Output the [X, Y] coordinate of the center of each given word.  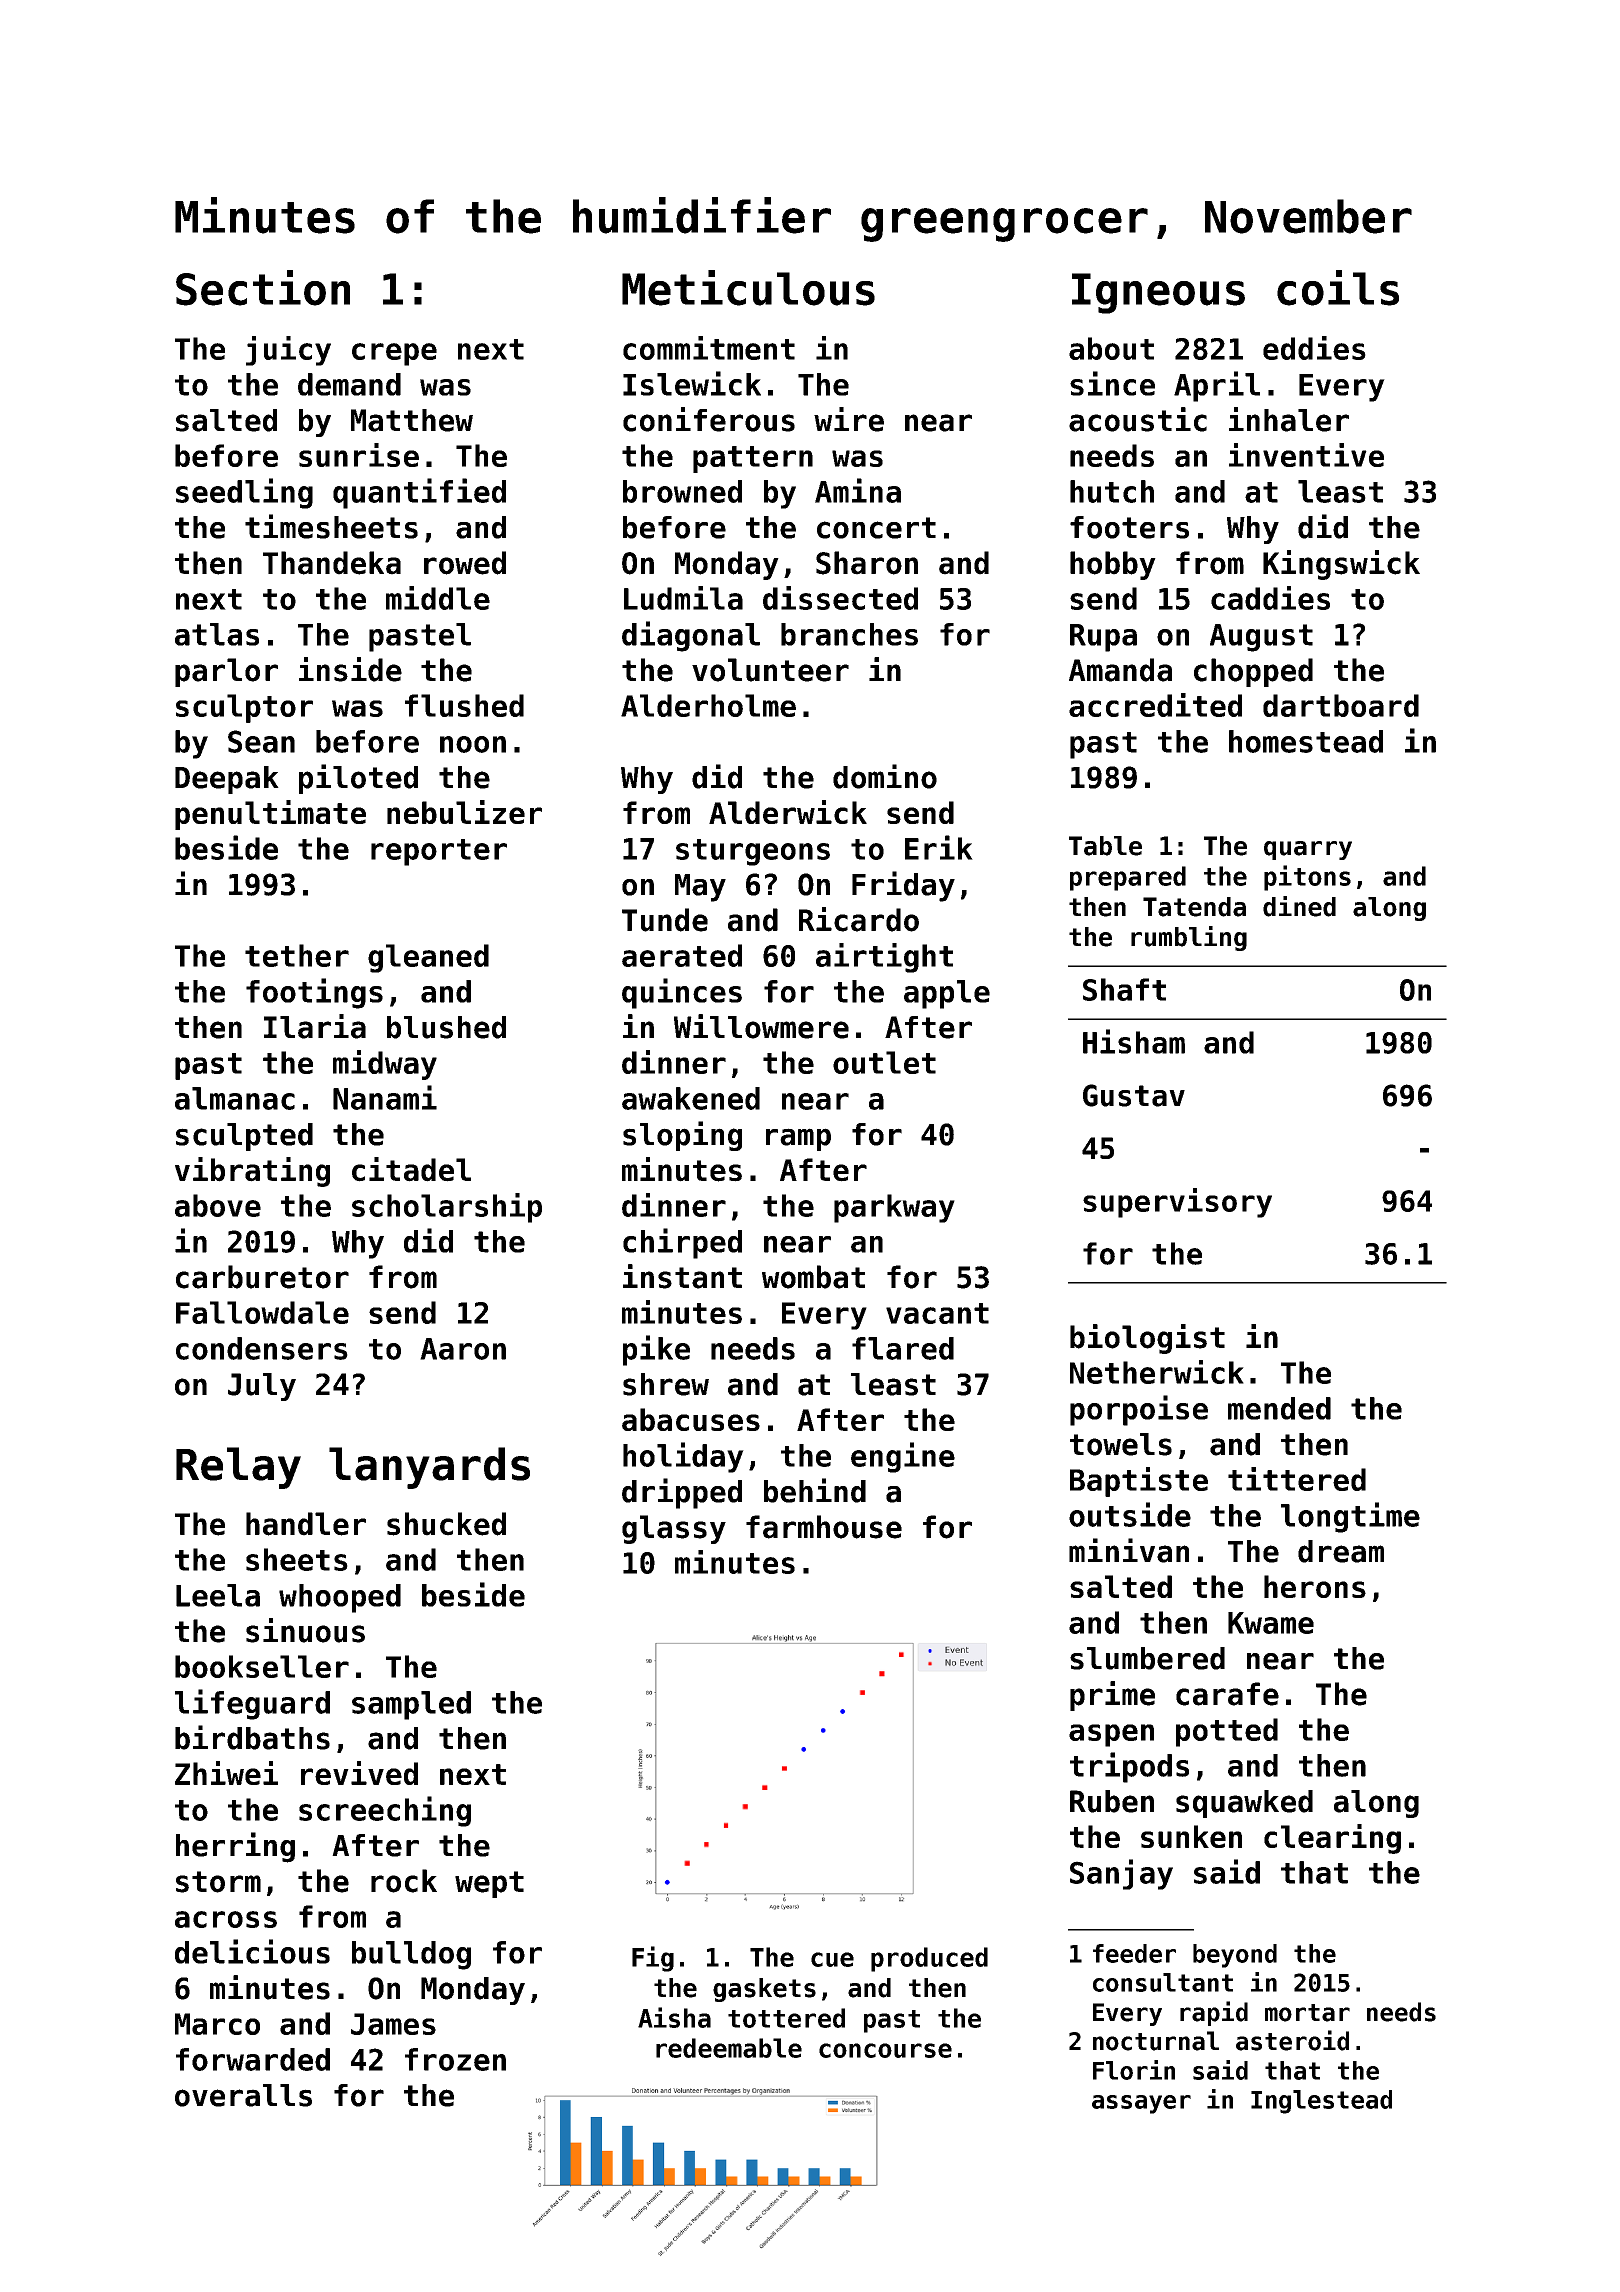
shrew [666, 1384]
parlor [226, 672]
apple [947, 994]
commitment [709, 348]
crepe [394, 354]
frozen [455, 2059]
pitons [1307, 878]
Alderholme [708, 705]
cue [832, 1959]
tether [297, 955]
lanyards [429, 1468]
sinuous [305, 1630]
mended [1279, 1408]
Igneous [1158, 293]
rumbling [1189, 938]
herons [1315, 1586]
